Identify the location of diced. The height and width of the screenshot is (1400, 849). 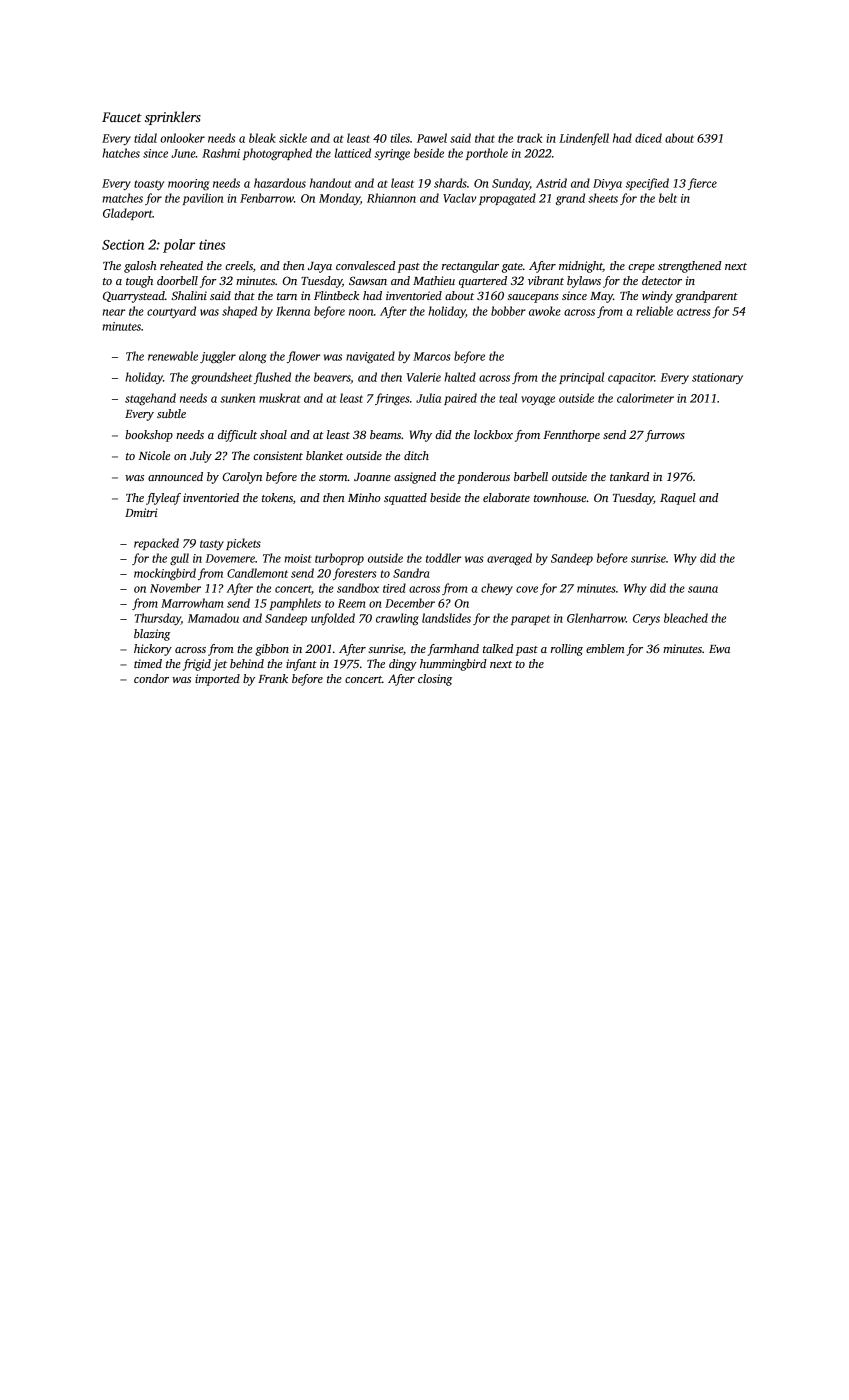
(648, 138).
